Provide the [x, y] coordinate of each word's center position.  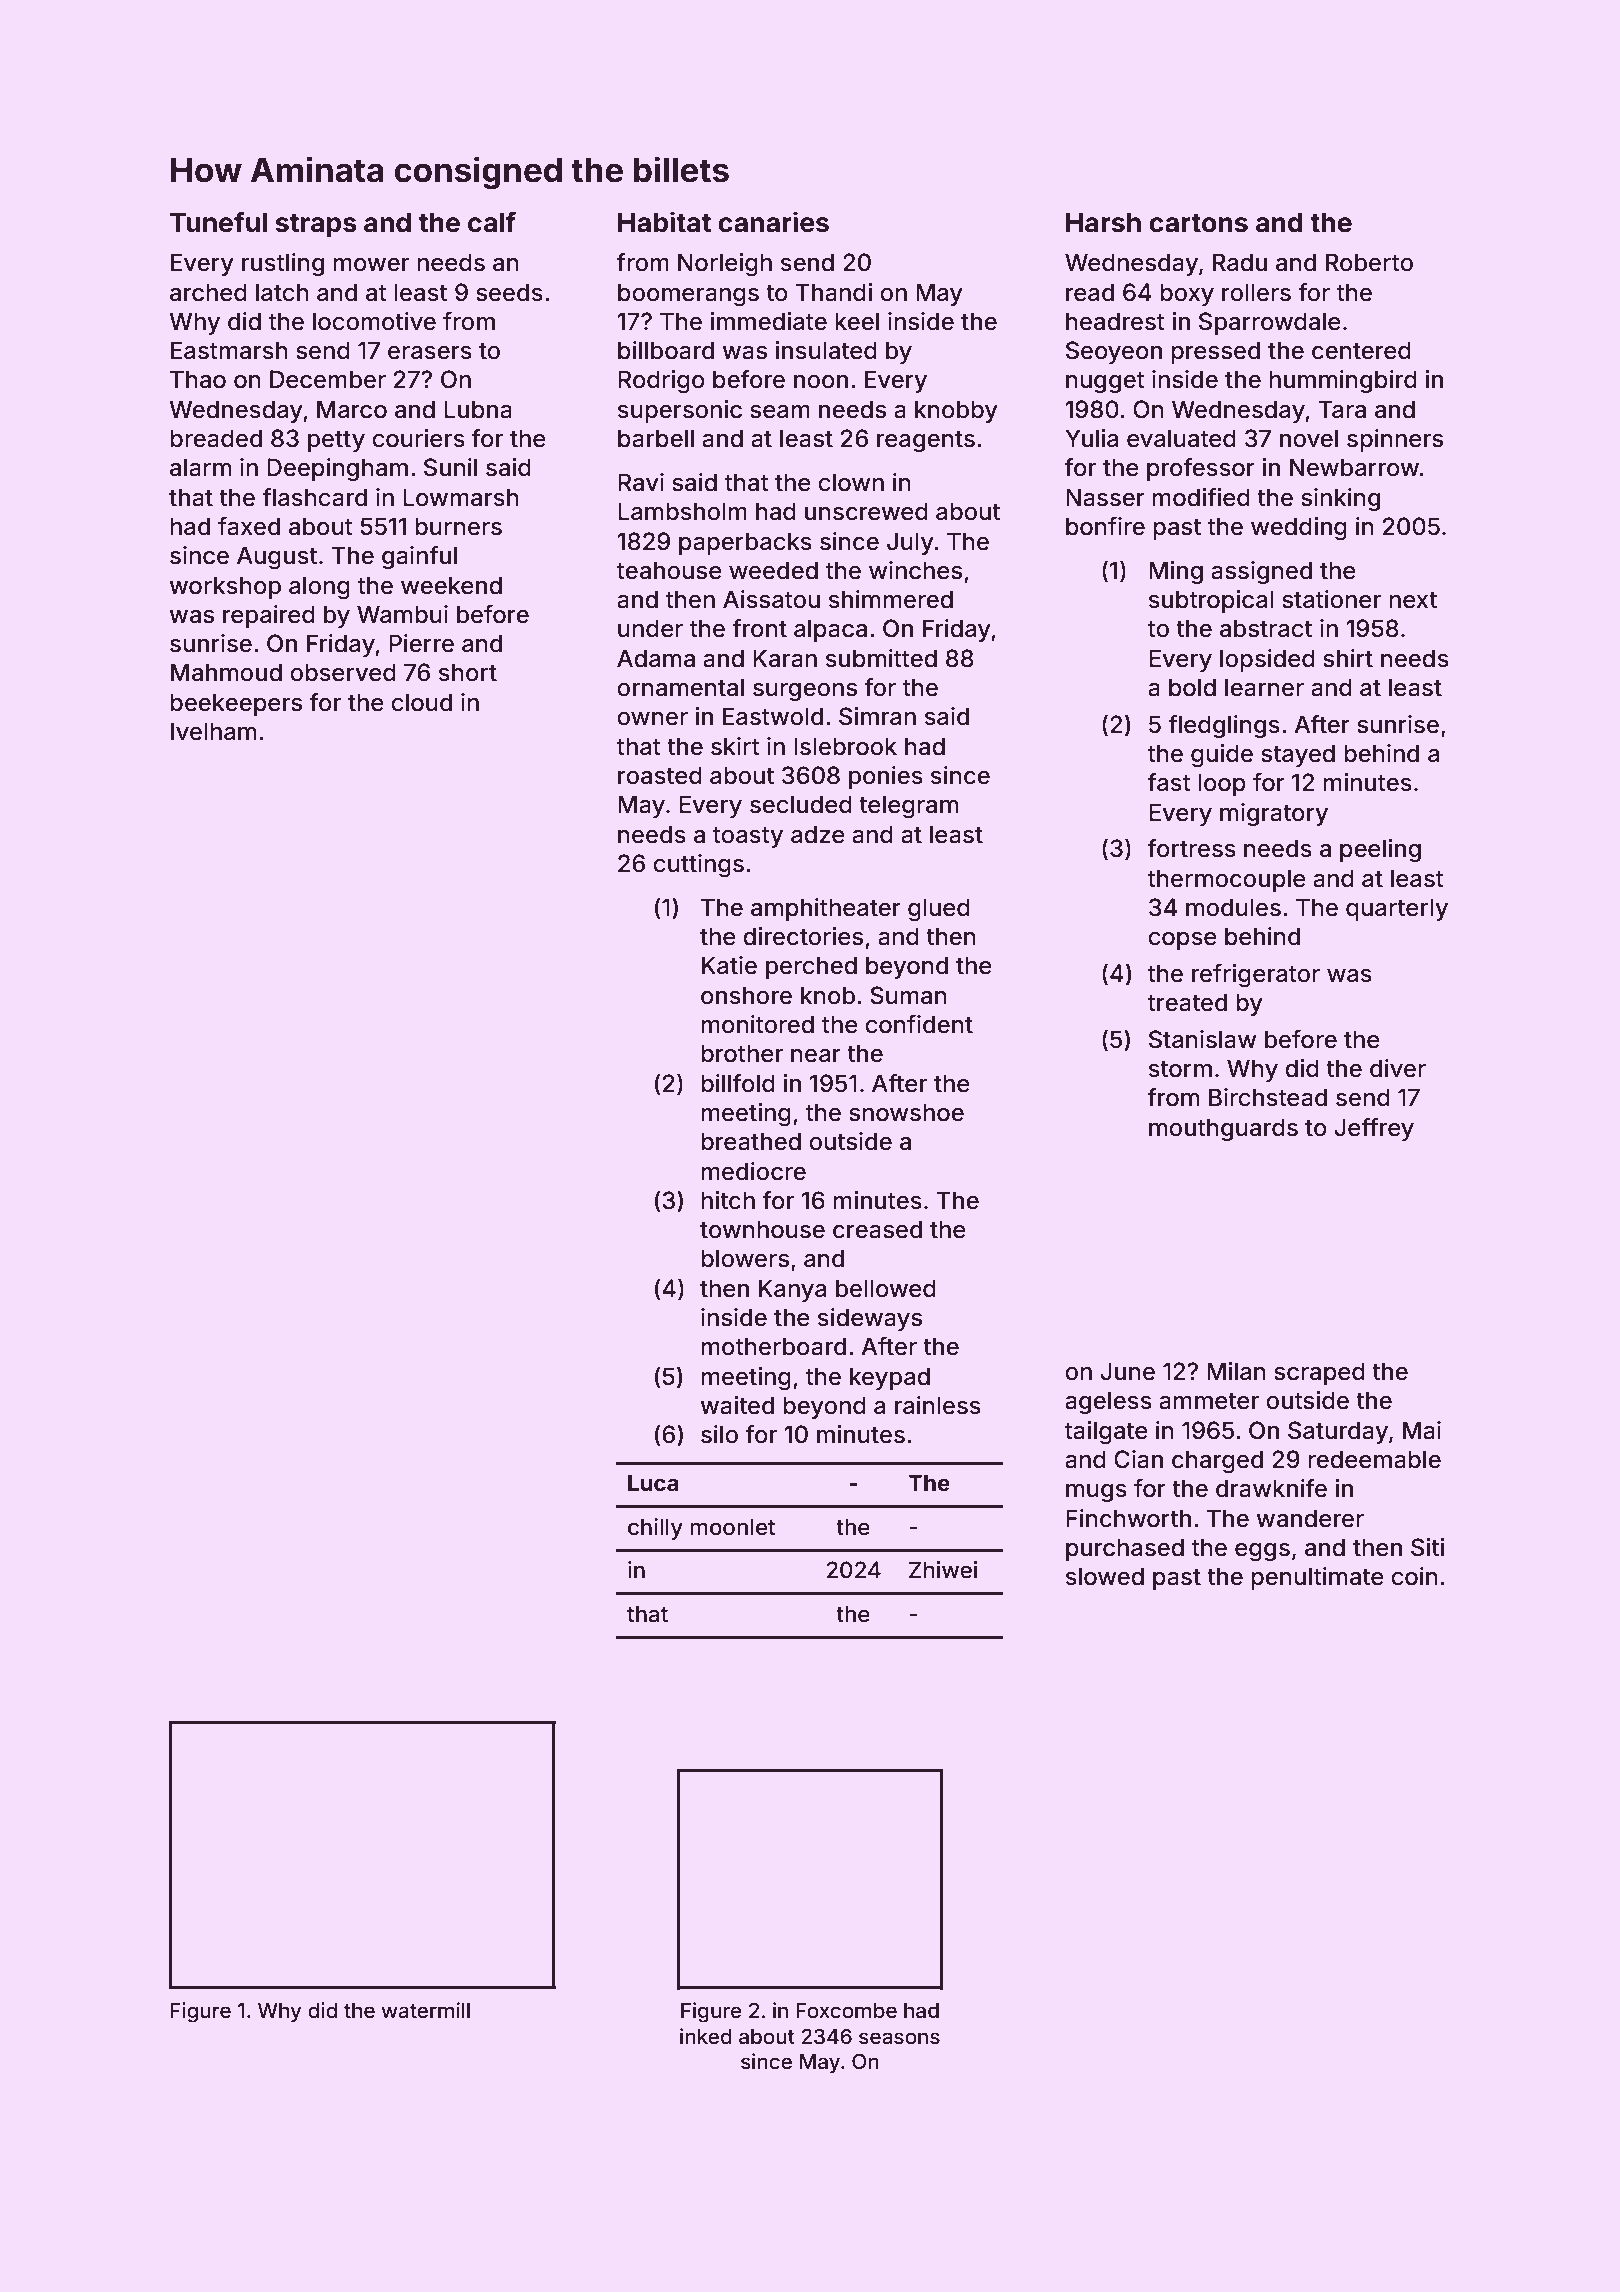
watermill [425, 2010]
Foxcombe [846, 2010]
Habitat [664, 222]
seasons [899, 2038]
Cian [1138, 1459]
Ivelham [213, 731]
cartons [1198, 223]
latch [282, 292]
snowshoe [906, 1112]
